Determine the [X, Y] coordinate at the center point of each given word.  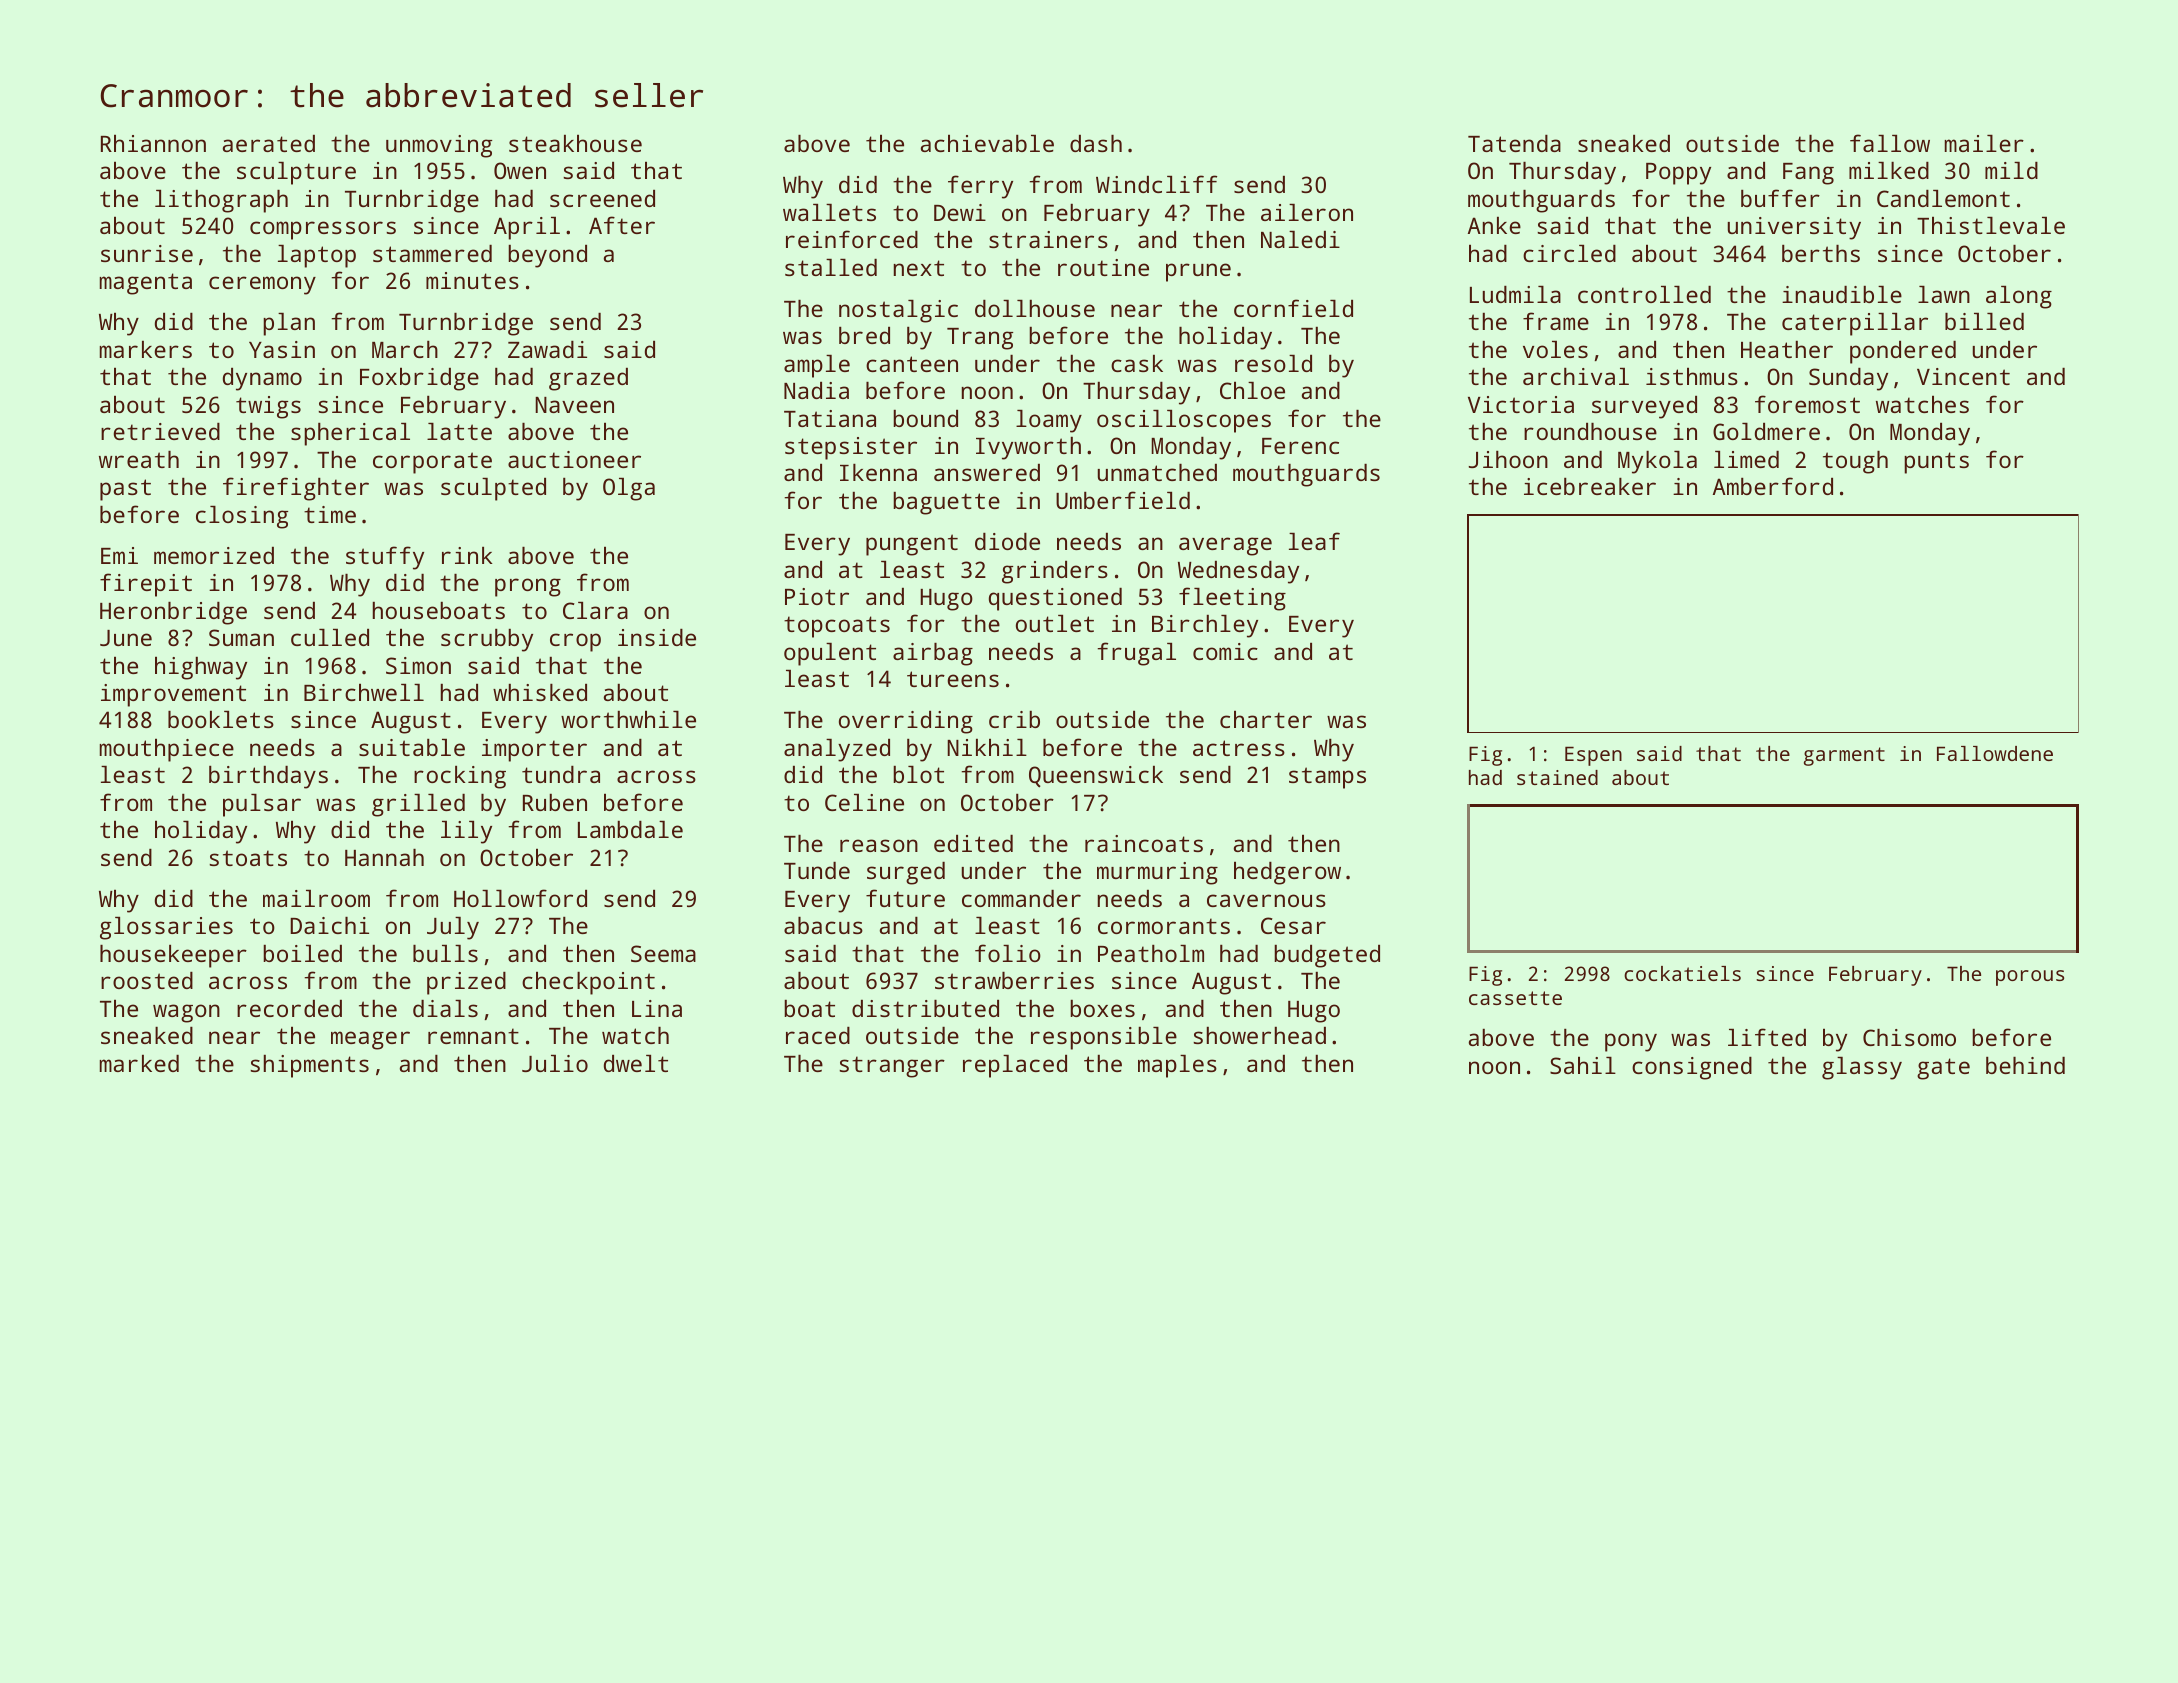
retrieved [160, 431]
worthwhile [628, 719]
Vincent [1963, 376]
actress [1239, 748]
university [1794, 228]
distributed [925, 1008]
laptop [317, 256]
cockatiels [1682, 973]
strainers [1048, 239]
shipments [309, 1066]
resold [1273, 363]
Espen [1593, 756]
